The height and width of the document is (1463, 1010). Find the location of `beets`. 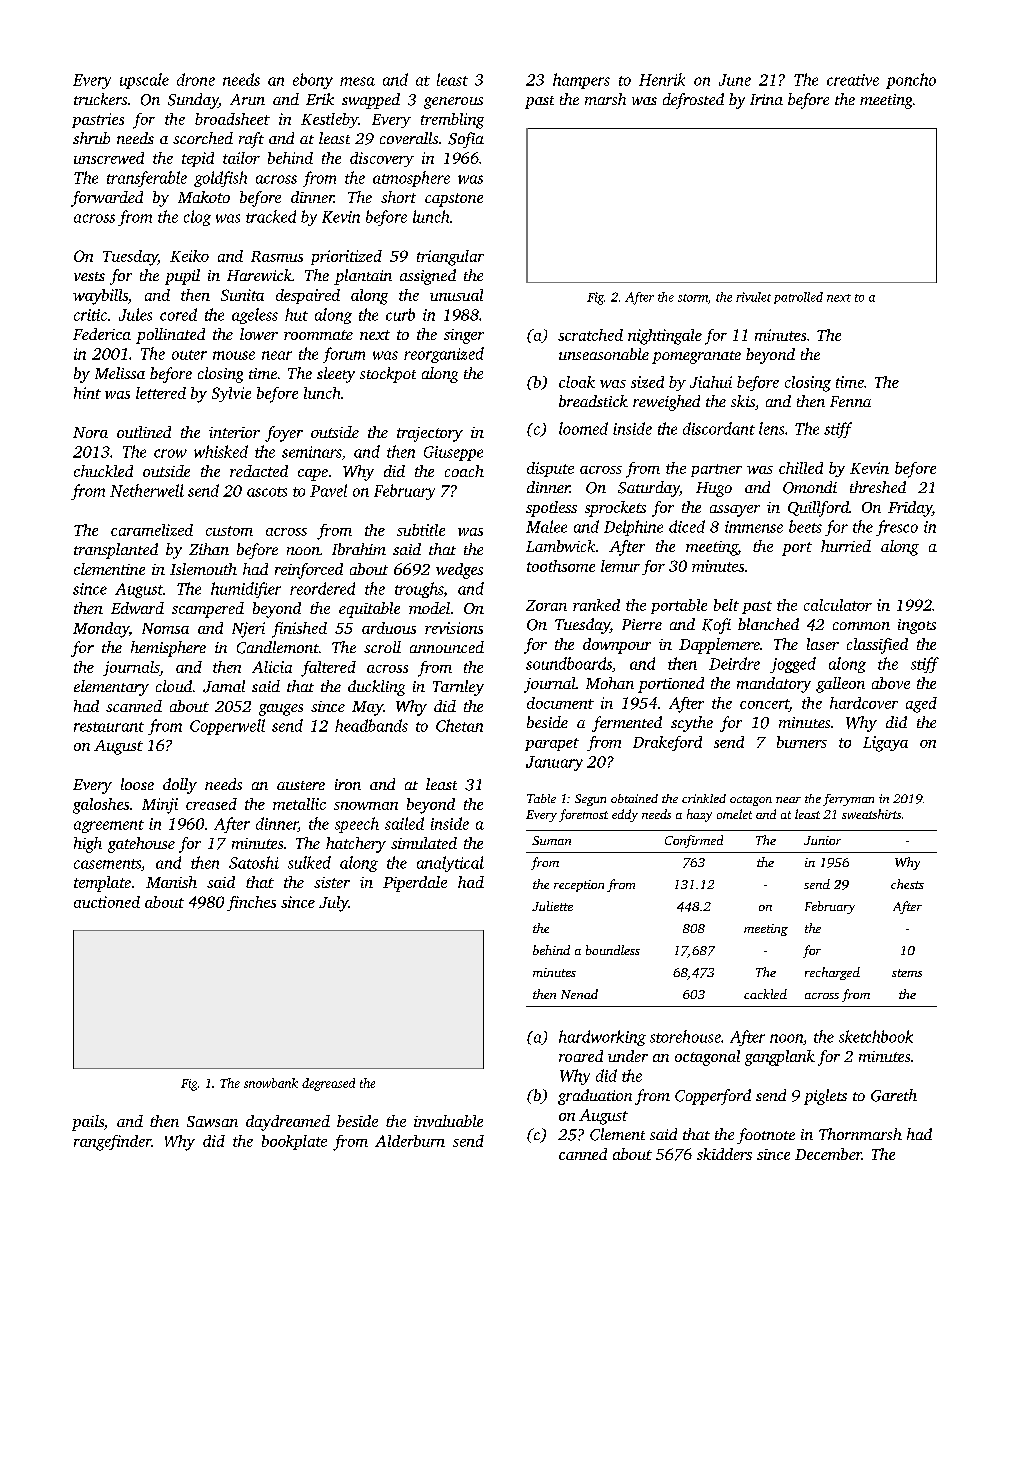

beets is located at coordinates (805, 526).
